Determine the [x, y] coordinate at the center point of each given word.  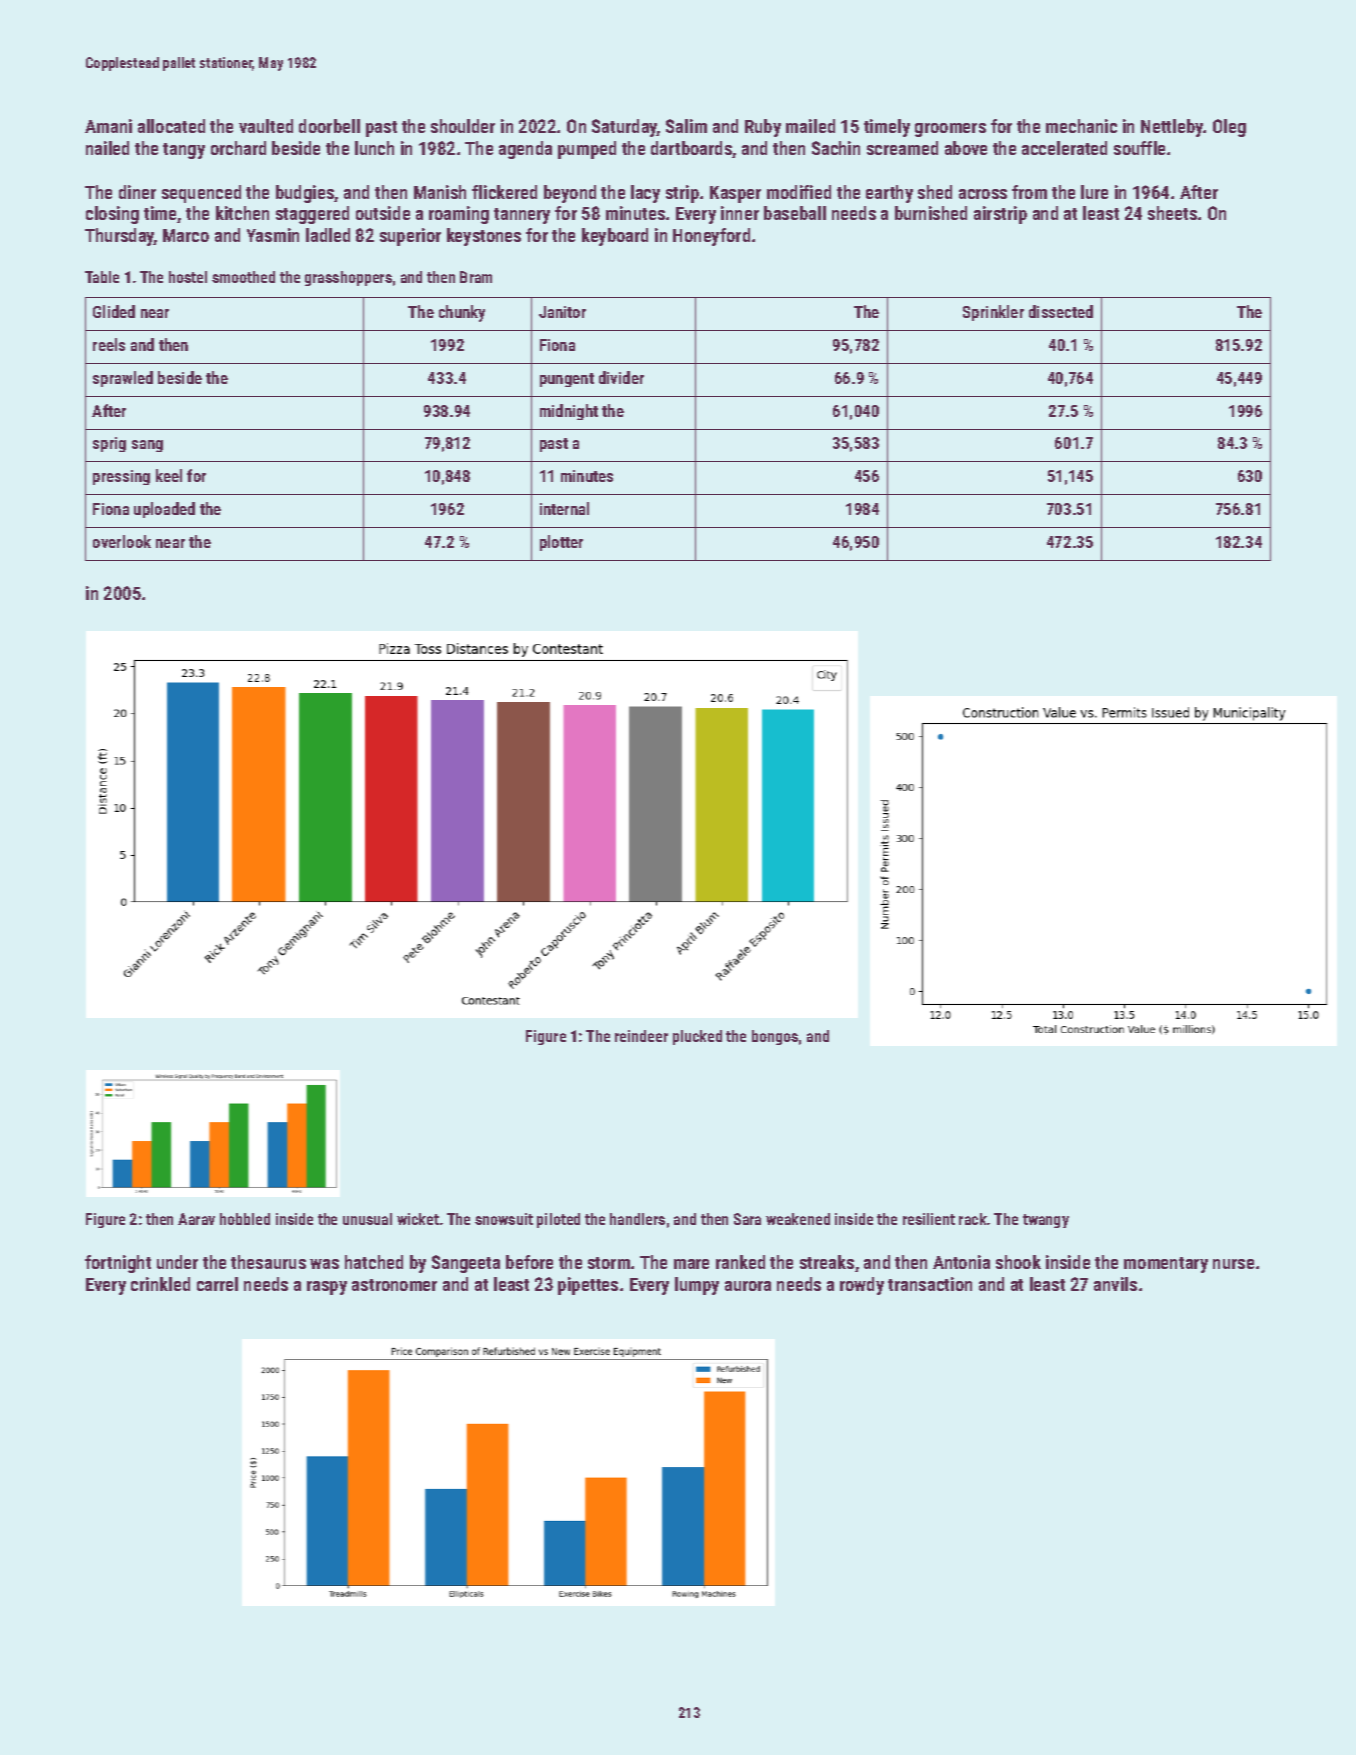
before [529, 1262]
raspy [327, 1288]
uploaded [164, 510]
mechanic [1081, 126]
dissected [1061, 311]
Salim [686, 126]
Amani [108, 126]
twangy [1046, 1221]
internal [564, 508]
